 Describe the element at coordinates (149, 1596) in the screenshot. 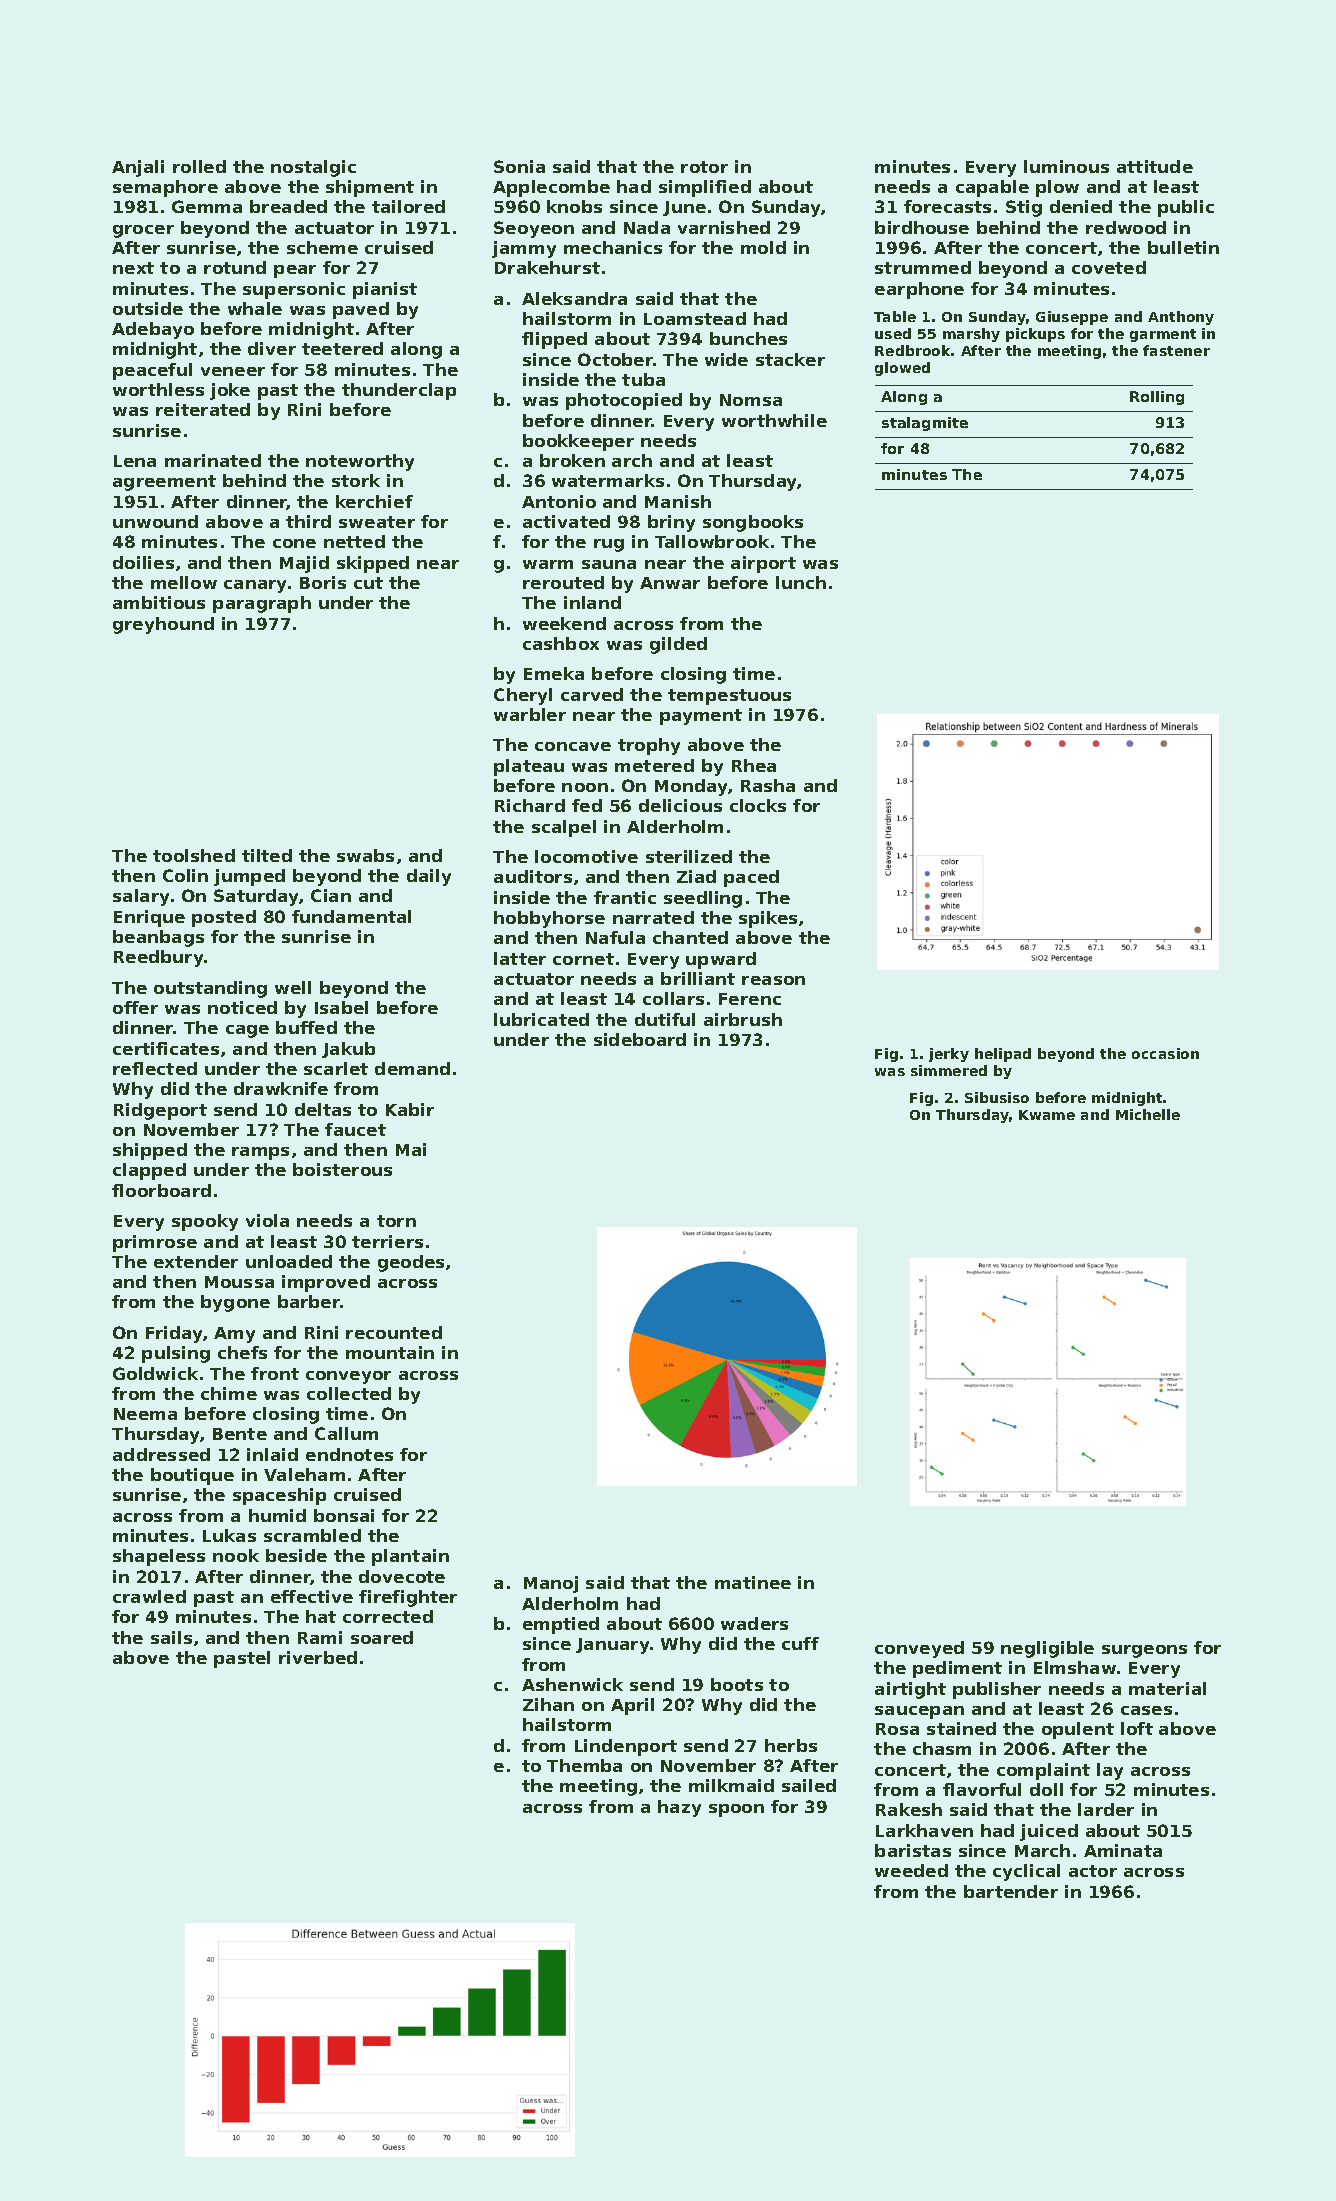

I see `crawled` at that location.
